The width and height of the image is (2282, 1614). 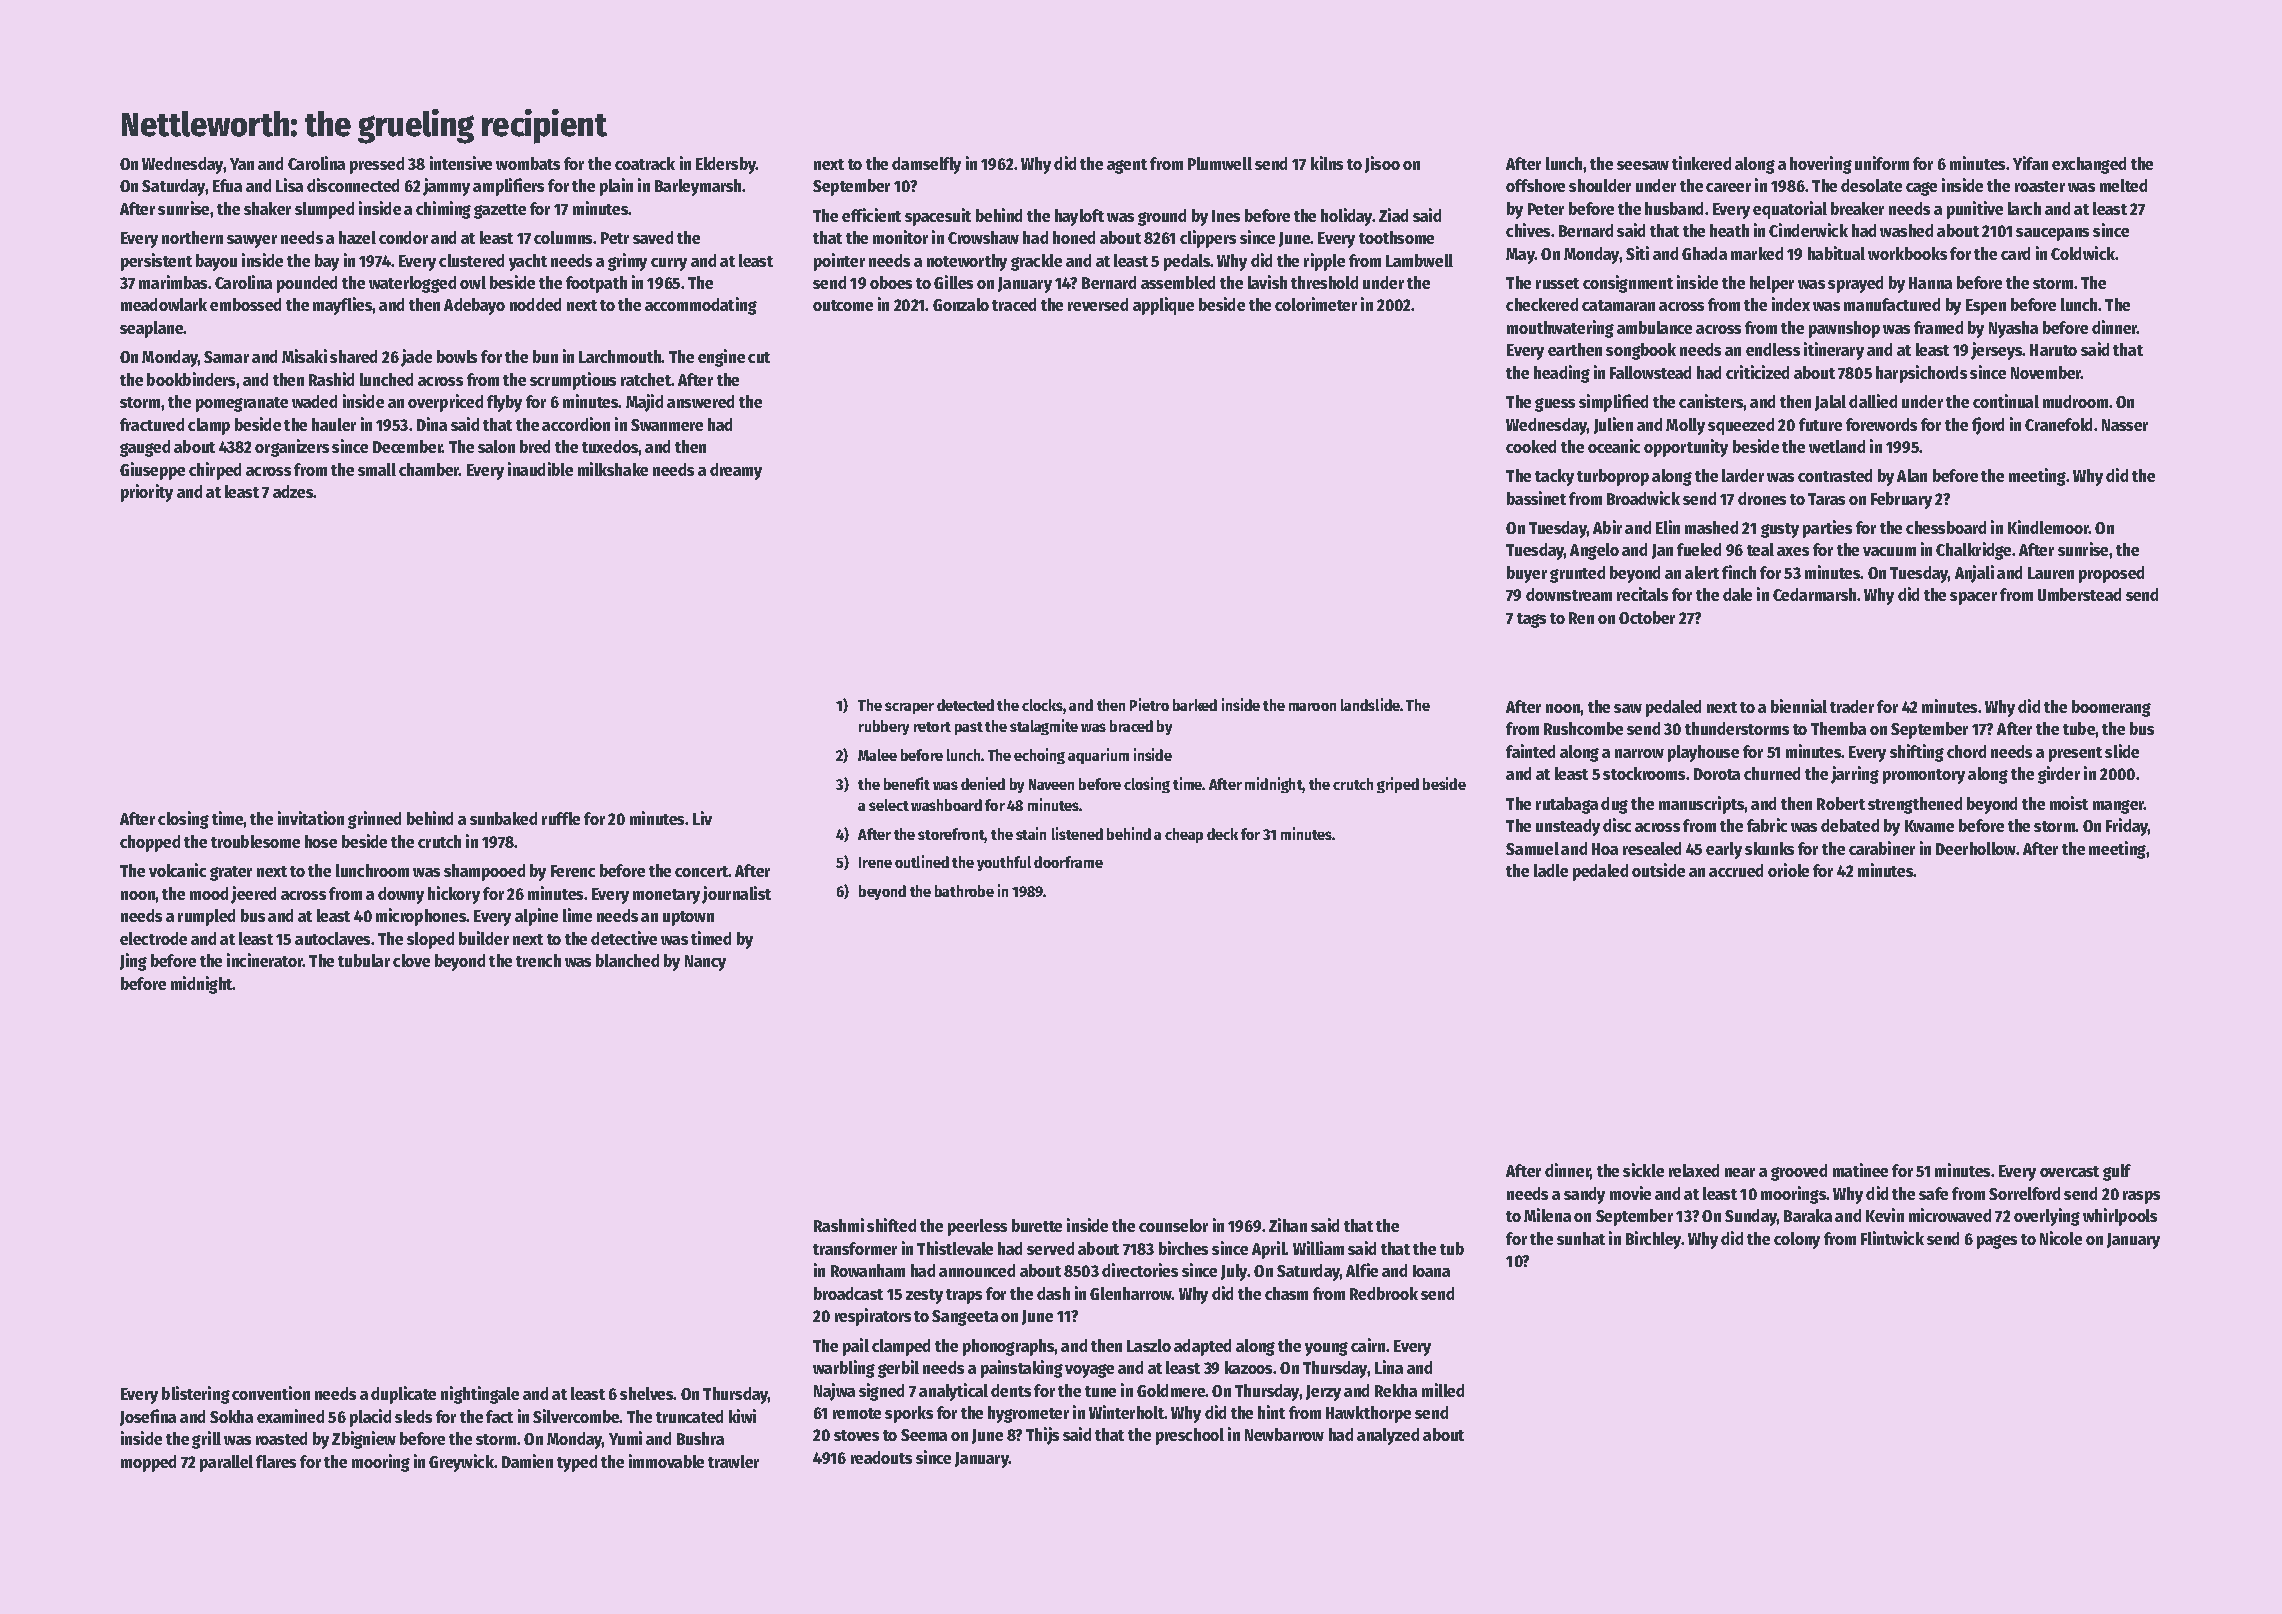 I want to click on bathrobe, so click(x=964, y=891).
